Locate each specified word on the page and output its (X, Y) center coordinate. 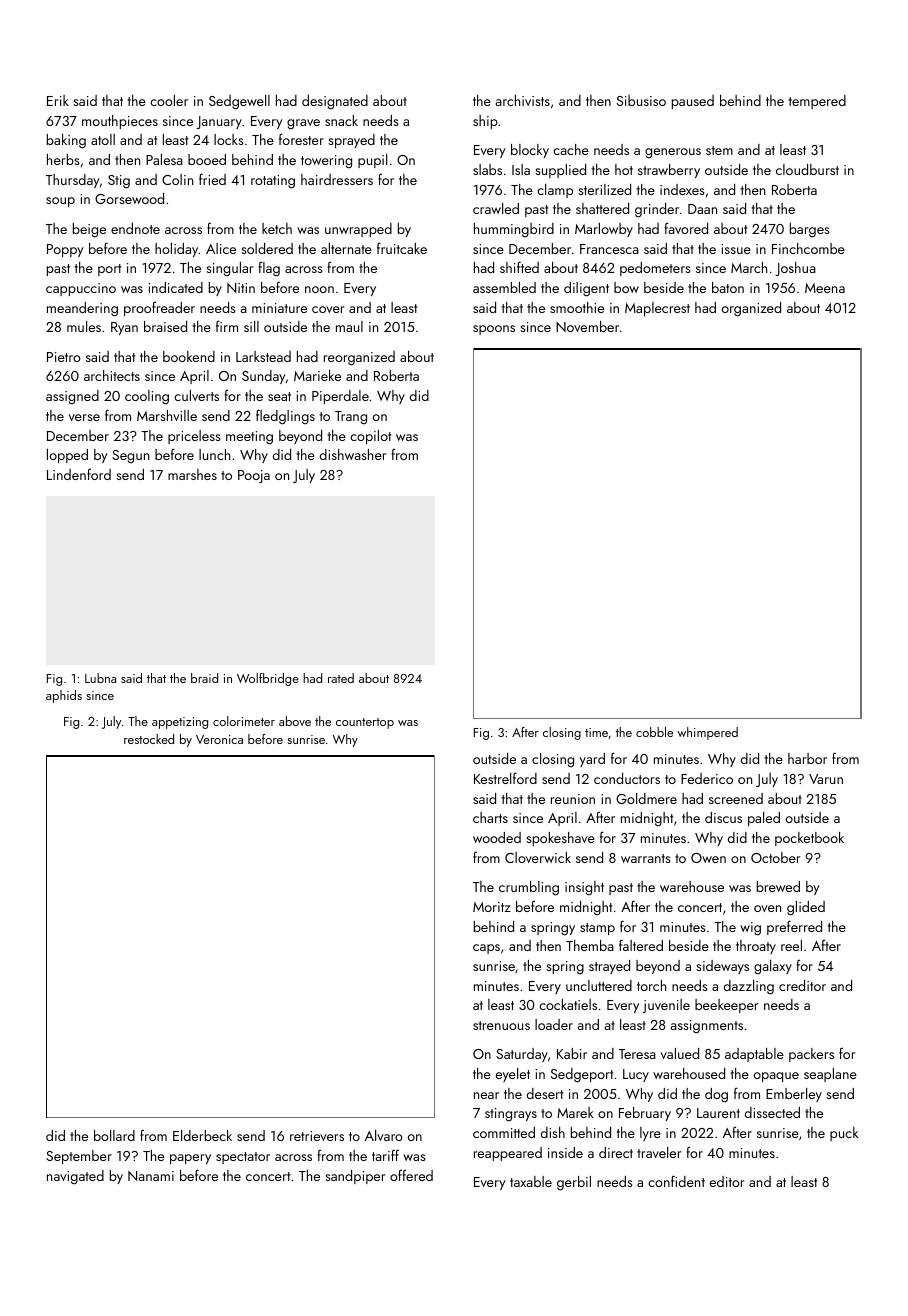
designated (335, 102)
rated (341, 678)
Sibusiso (641, 100)
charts (490, 817)
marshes (192, 474)
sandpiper (355, 1177)
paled (764, 819)
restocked (149, 739)
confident (676, 1181)
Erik (58, 100)
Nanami (151, 1176)
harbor (807, 758)
